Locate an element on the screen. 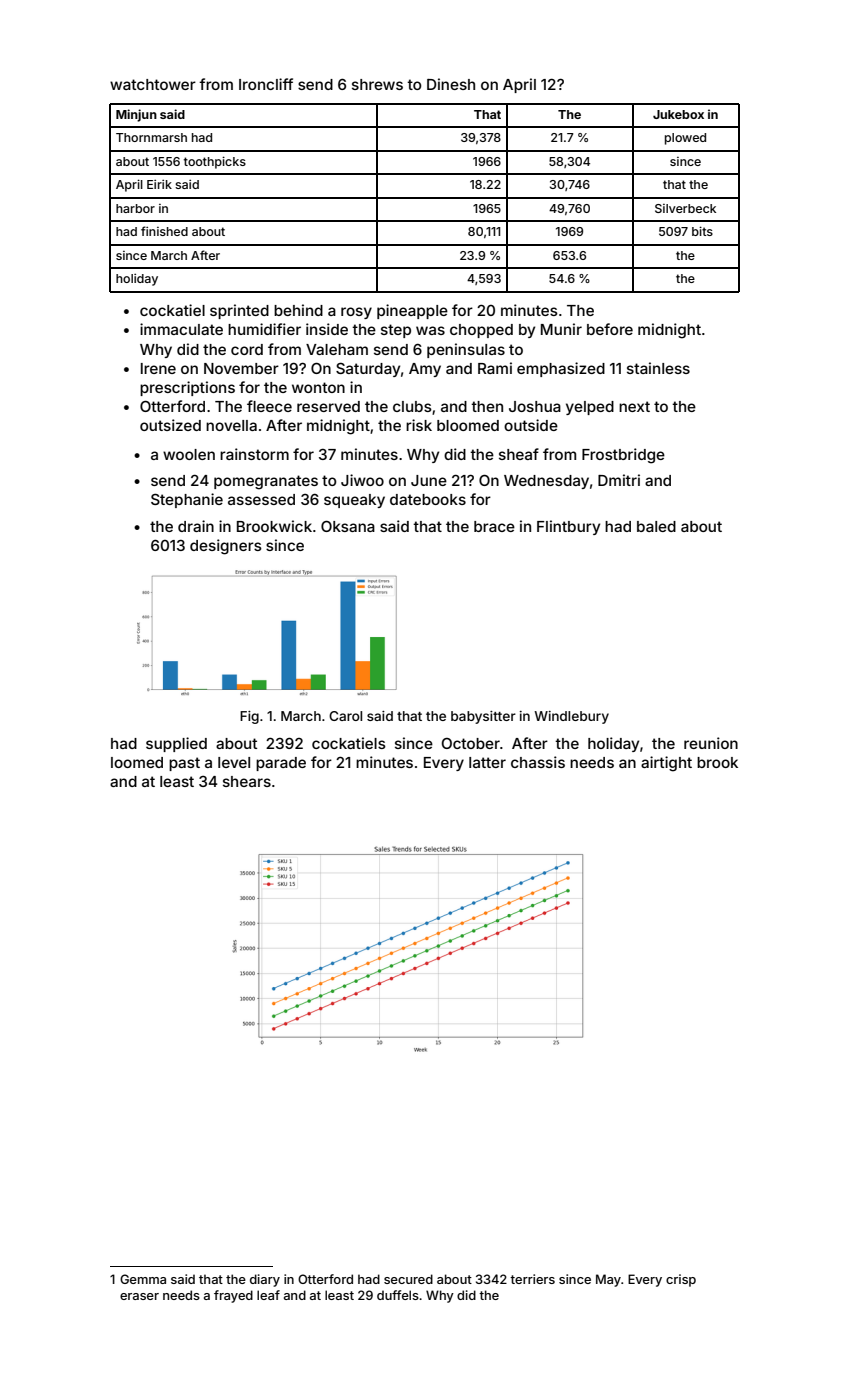 The width and height of the screenshot is (849, 1400). reunion is located at coordinates (711, 743).
